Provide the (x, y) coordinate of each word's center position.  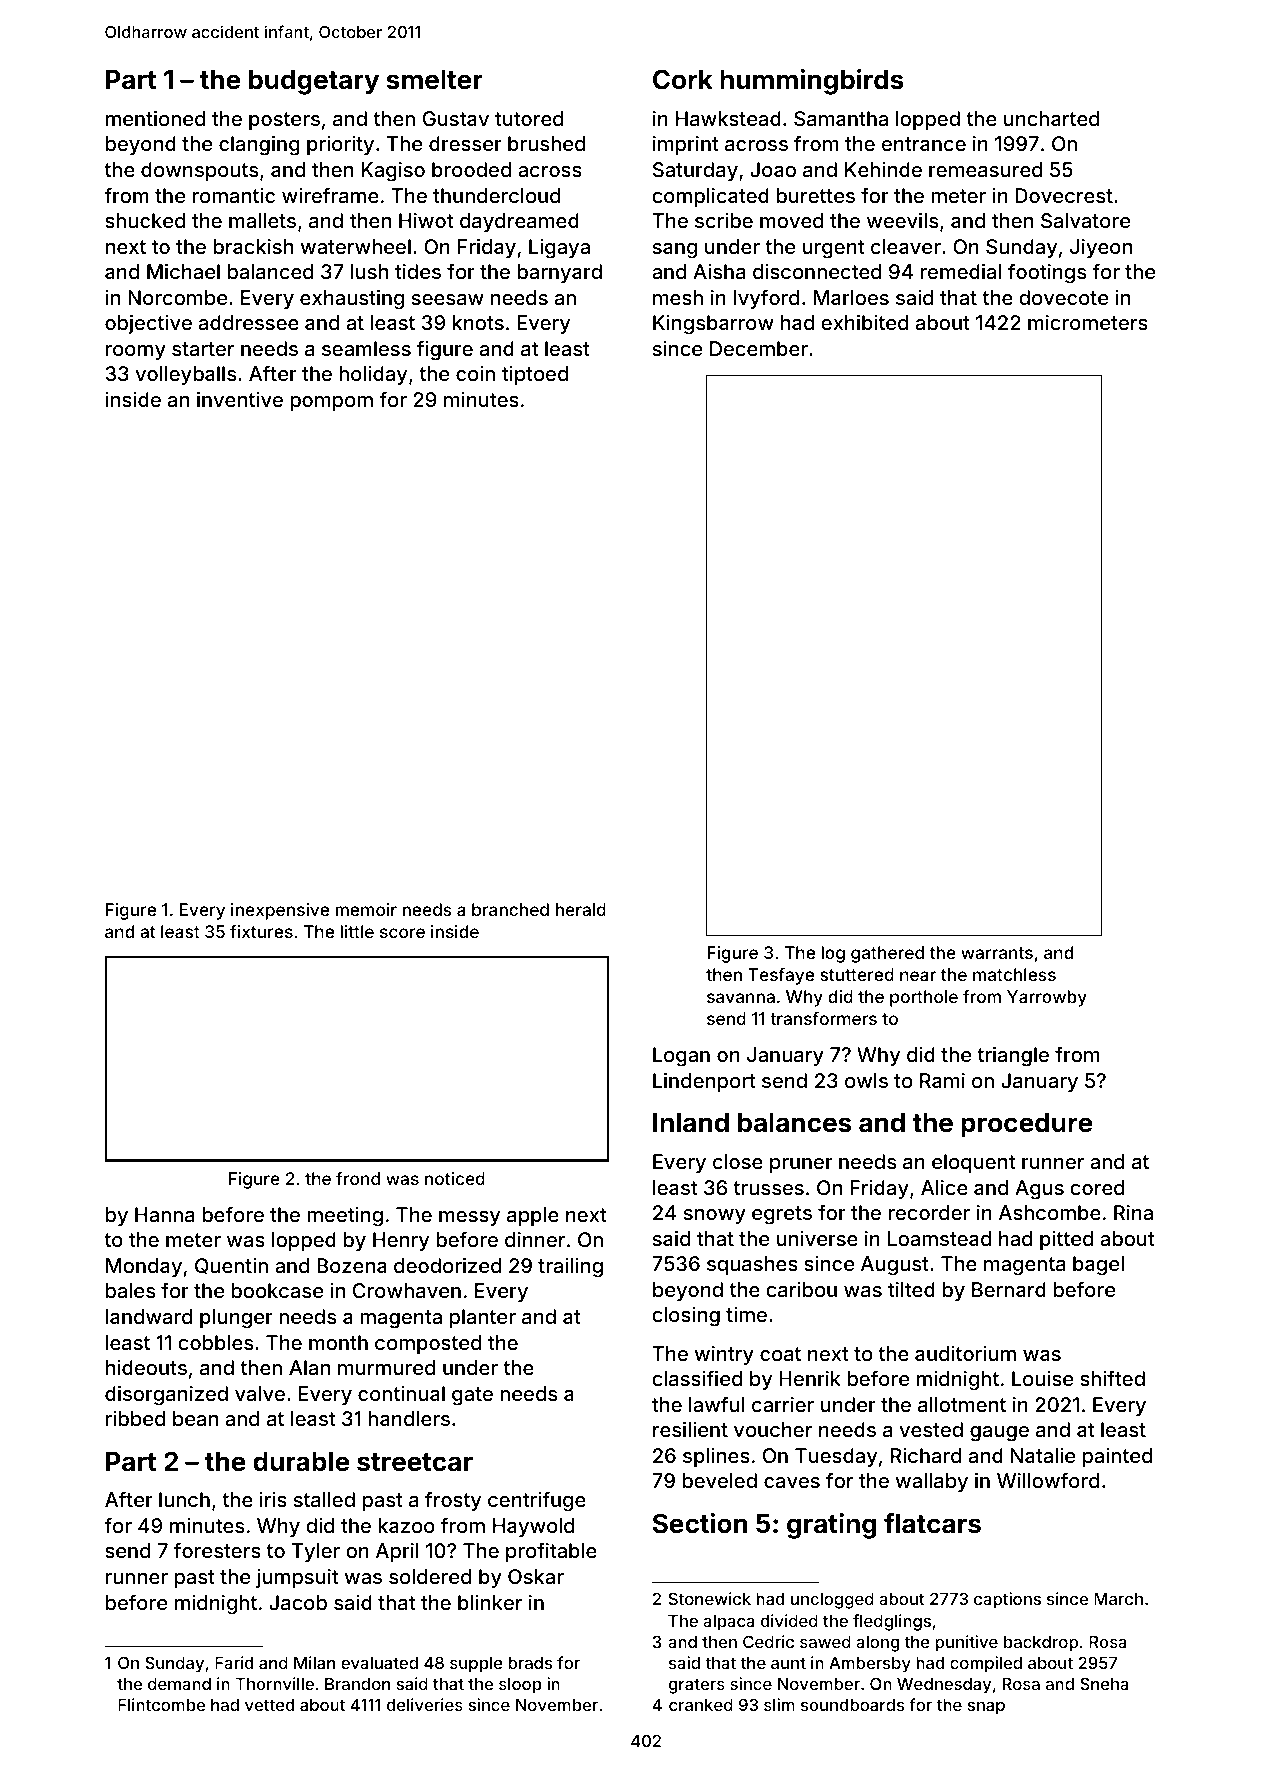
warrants (997, 953)
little (357, 931)
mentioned (155, 118)
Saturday (695, 171)
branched (510, 909)
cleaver (906, 246)
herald (581, 909)
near (918, 976)
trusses (768, 1188)
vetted (269, 1705)
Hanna (164, 1214)
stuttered (857, 974)
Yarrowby (1047, 998)
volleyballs (185, 375)
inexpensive (280, 911)
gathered (887, 954)
